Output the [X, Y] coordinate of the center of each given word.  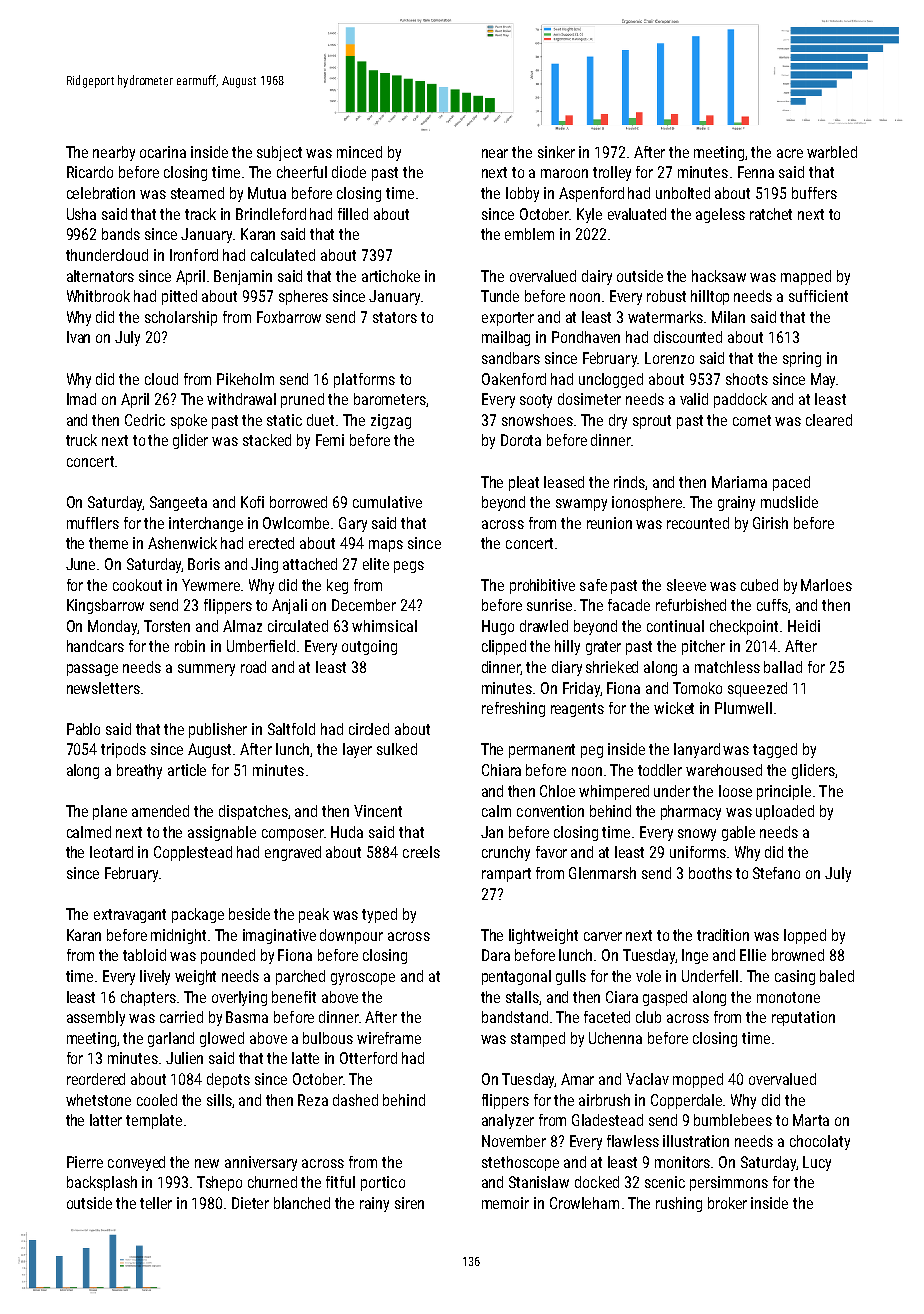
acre [790, 153]
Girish [770, 523]
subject [279, 153]
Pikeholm [245, 379]
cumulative [387, 502]
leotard [111, 852]
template [154, 1121]
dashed [355, 1100]
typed [379, 915]
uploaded [785, 812]
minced [359, 152]
